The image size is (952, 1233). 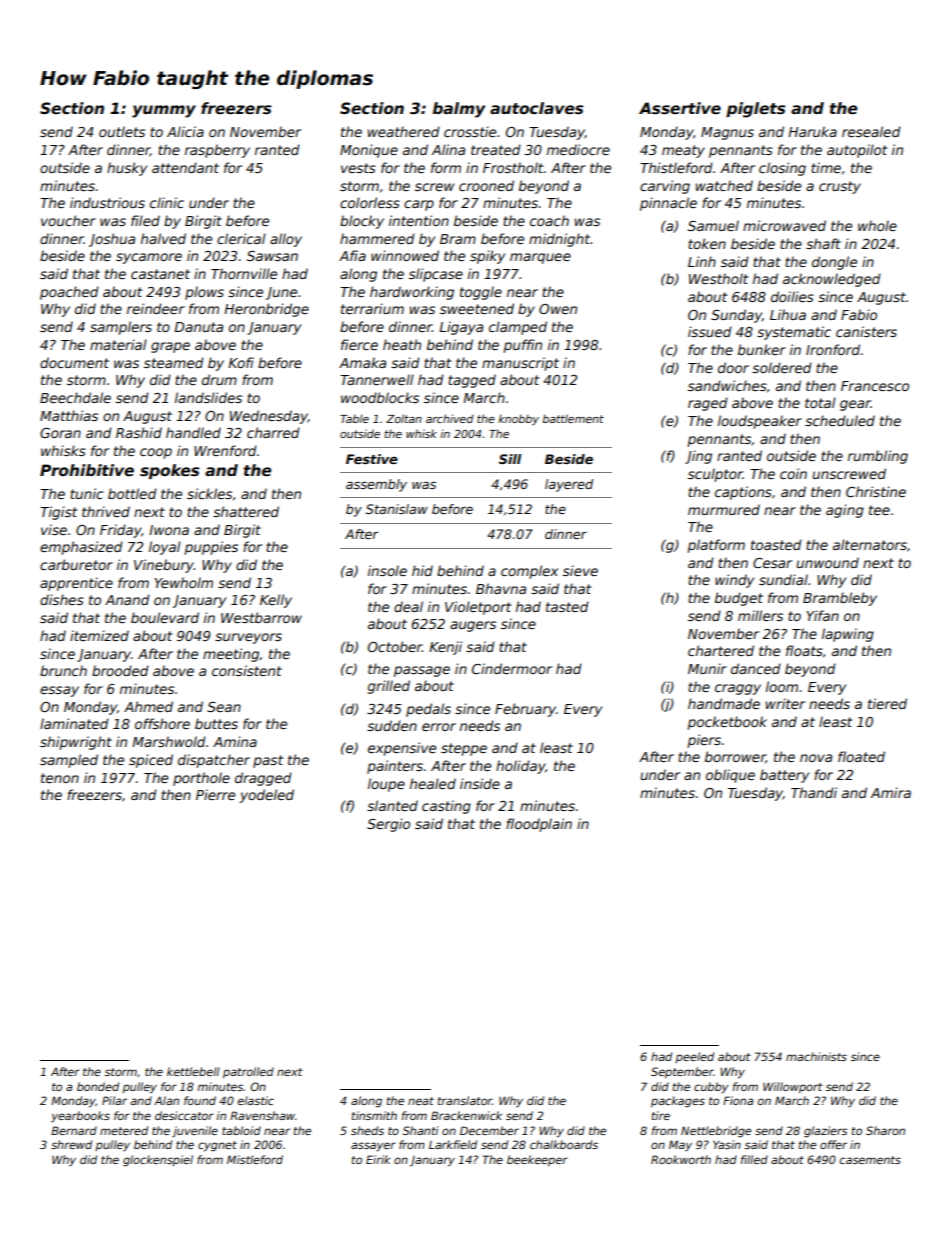 I want to click on beekeeper, so click(x=537, y=1161).
